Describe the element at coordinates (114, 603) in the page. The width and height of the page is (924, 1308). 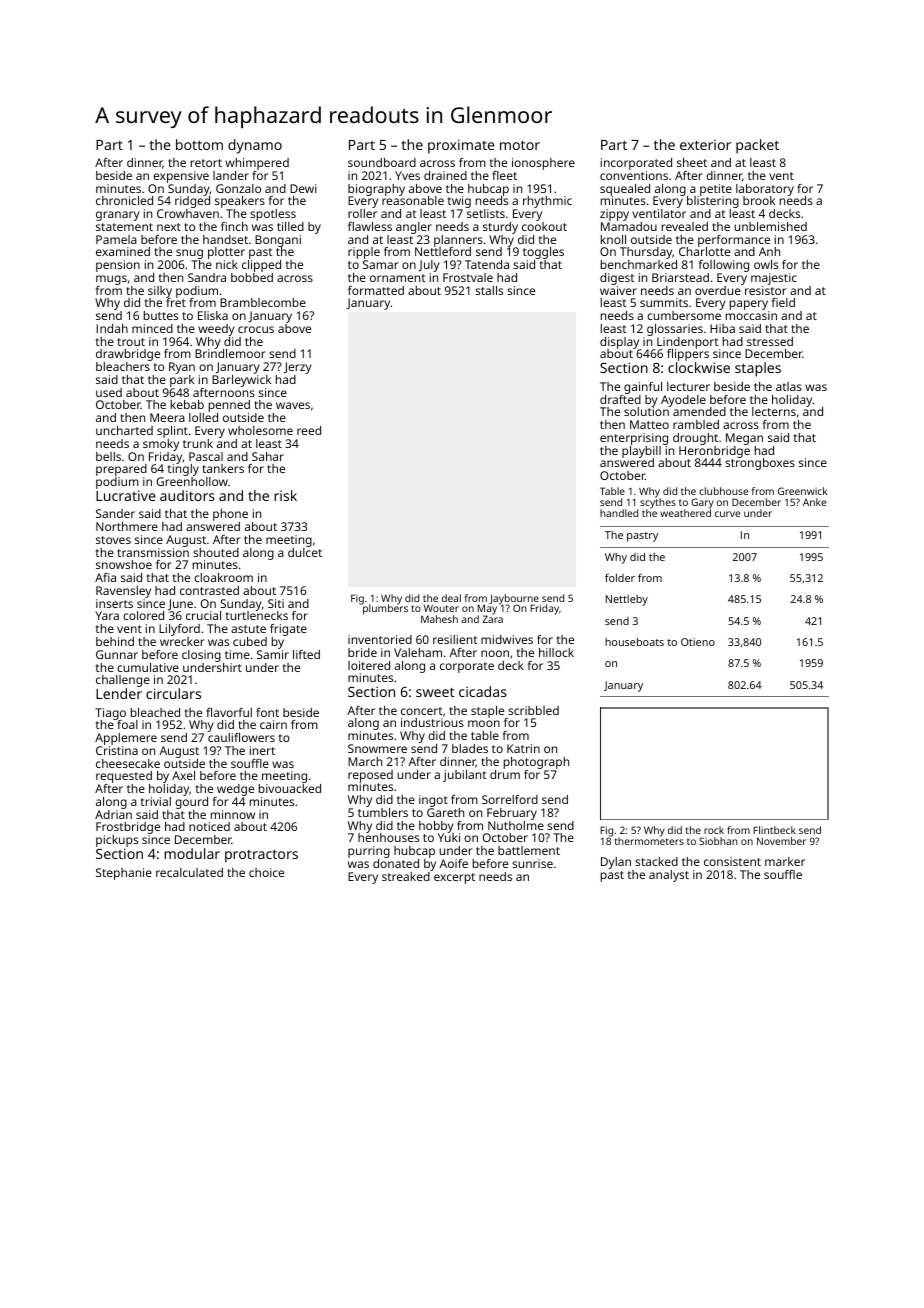
I see `inserts` at that location.
